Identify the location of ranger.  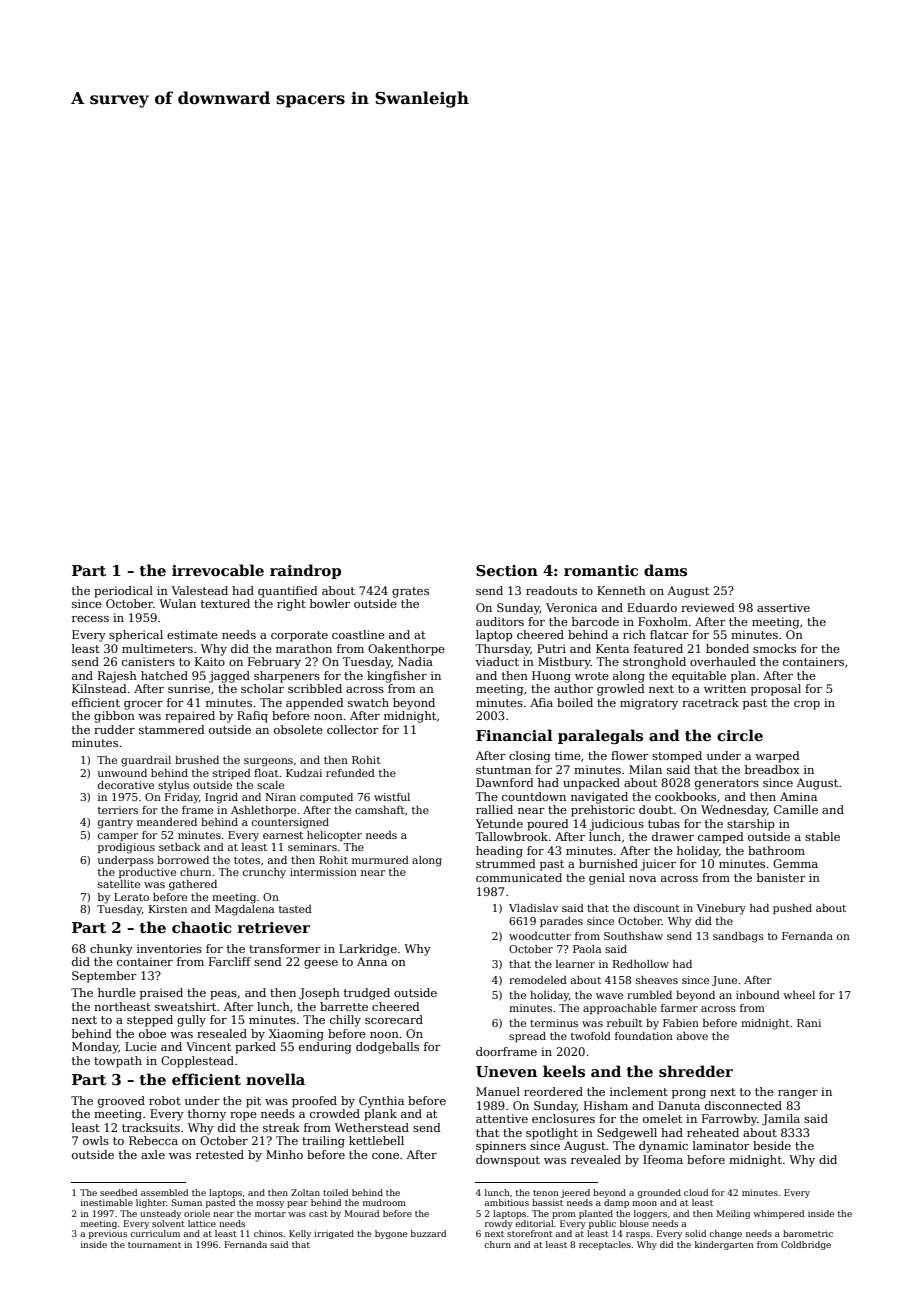
(798, 1094).
